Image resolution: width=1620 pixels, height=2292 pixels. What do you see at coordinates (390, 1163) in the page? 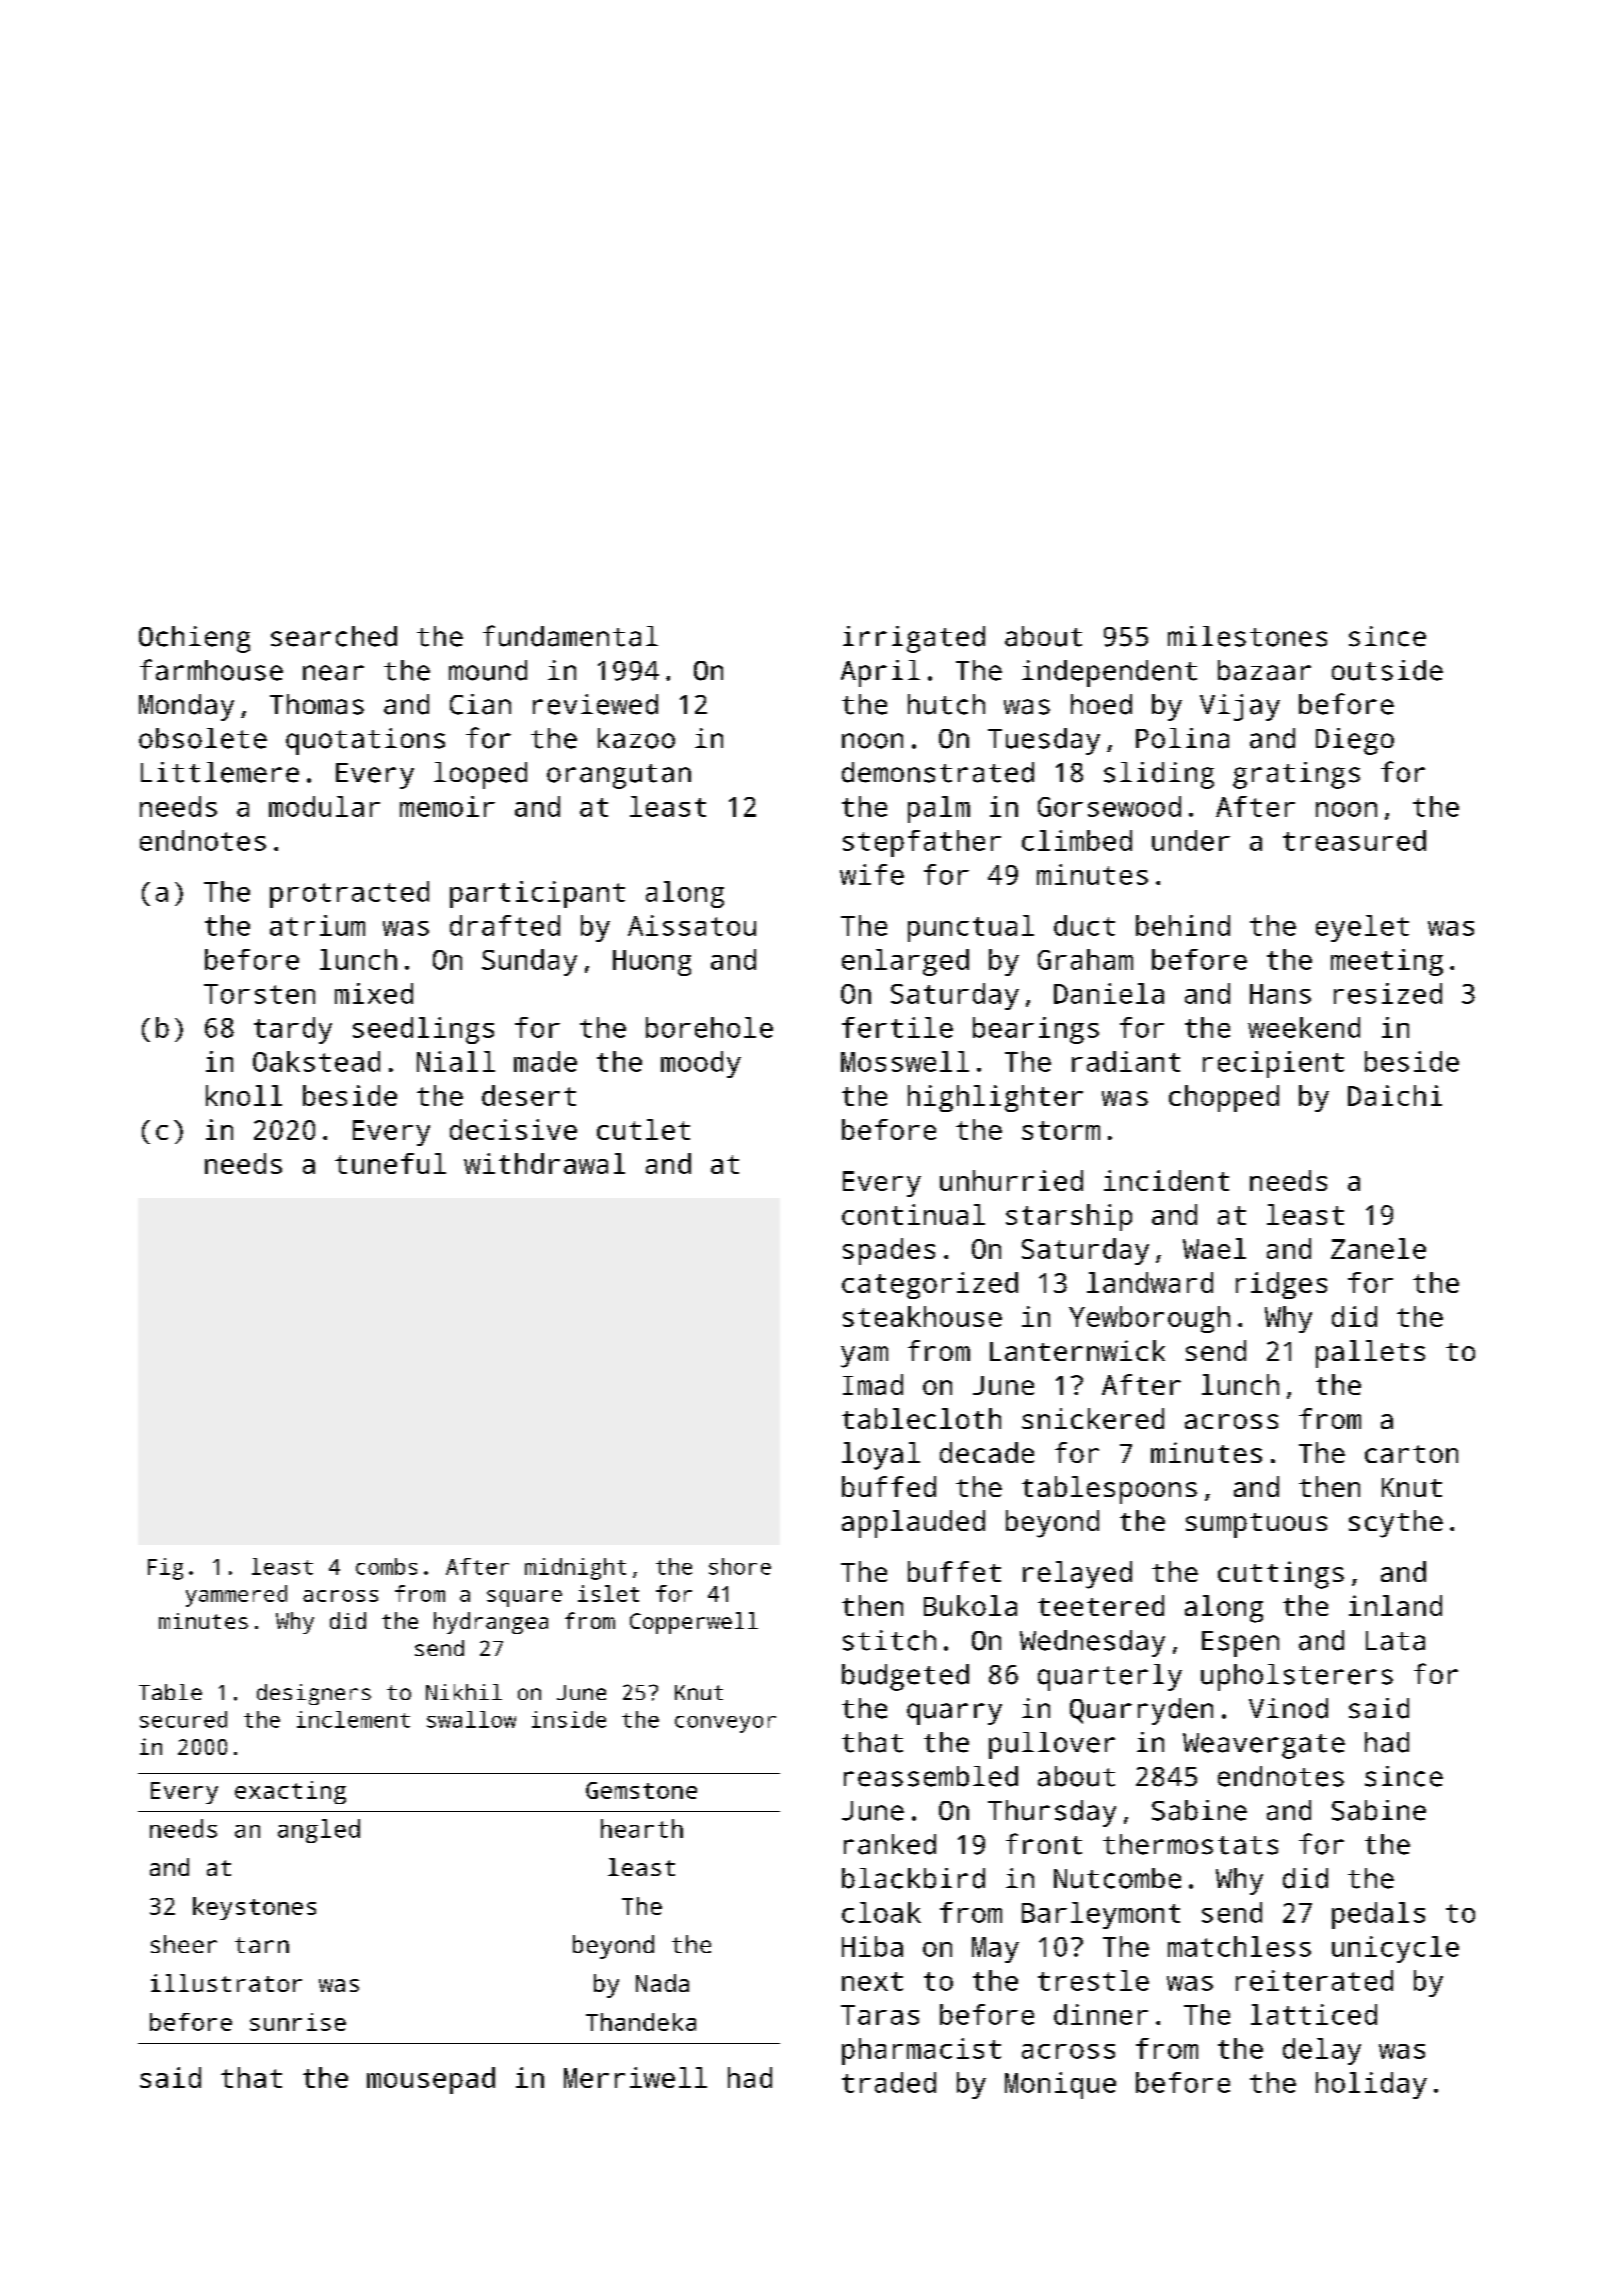
I see `tuneful` at bounding box center [390, 1163].
